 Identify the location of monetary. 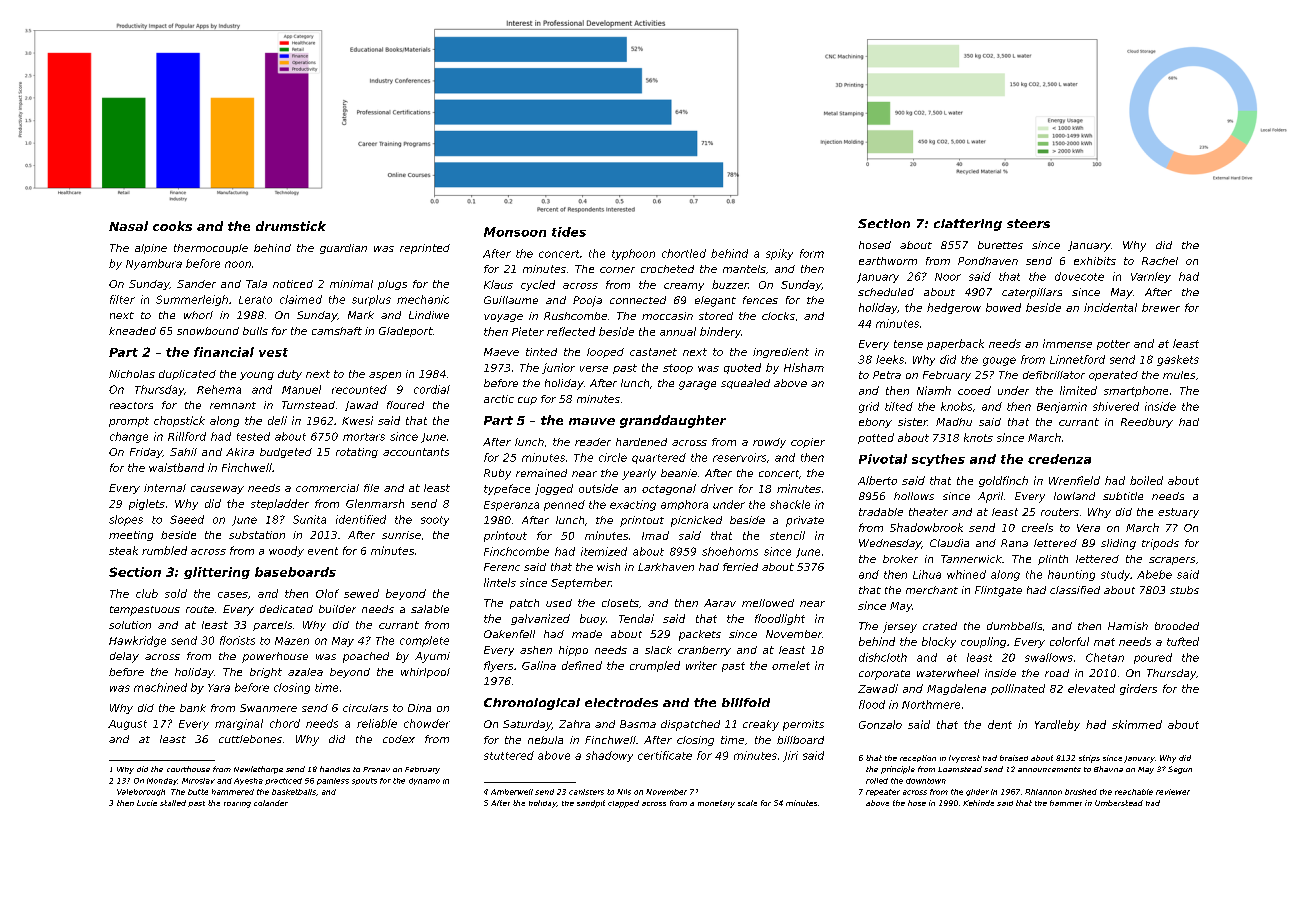
(716, 804).
